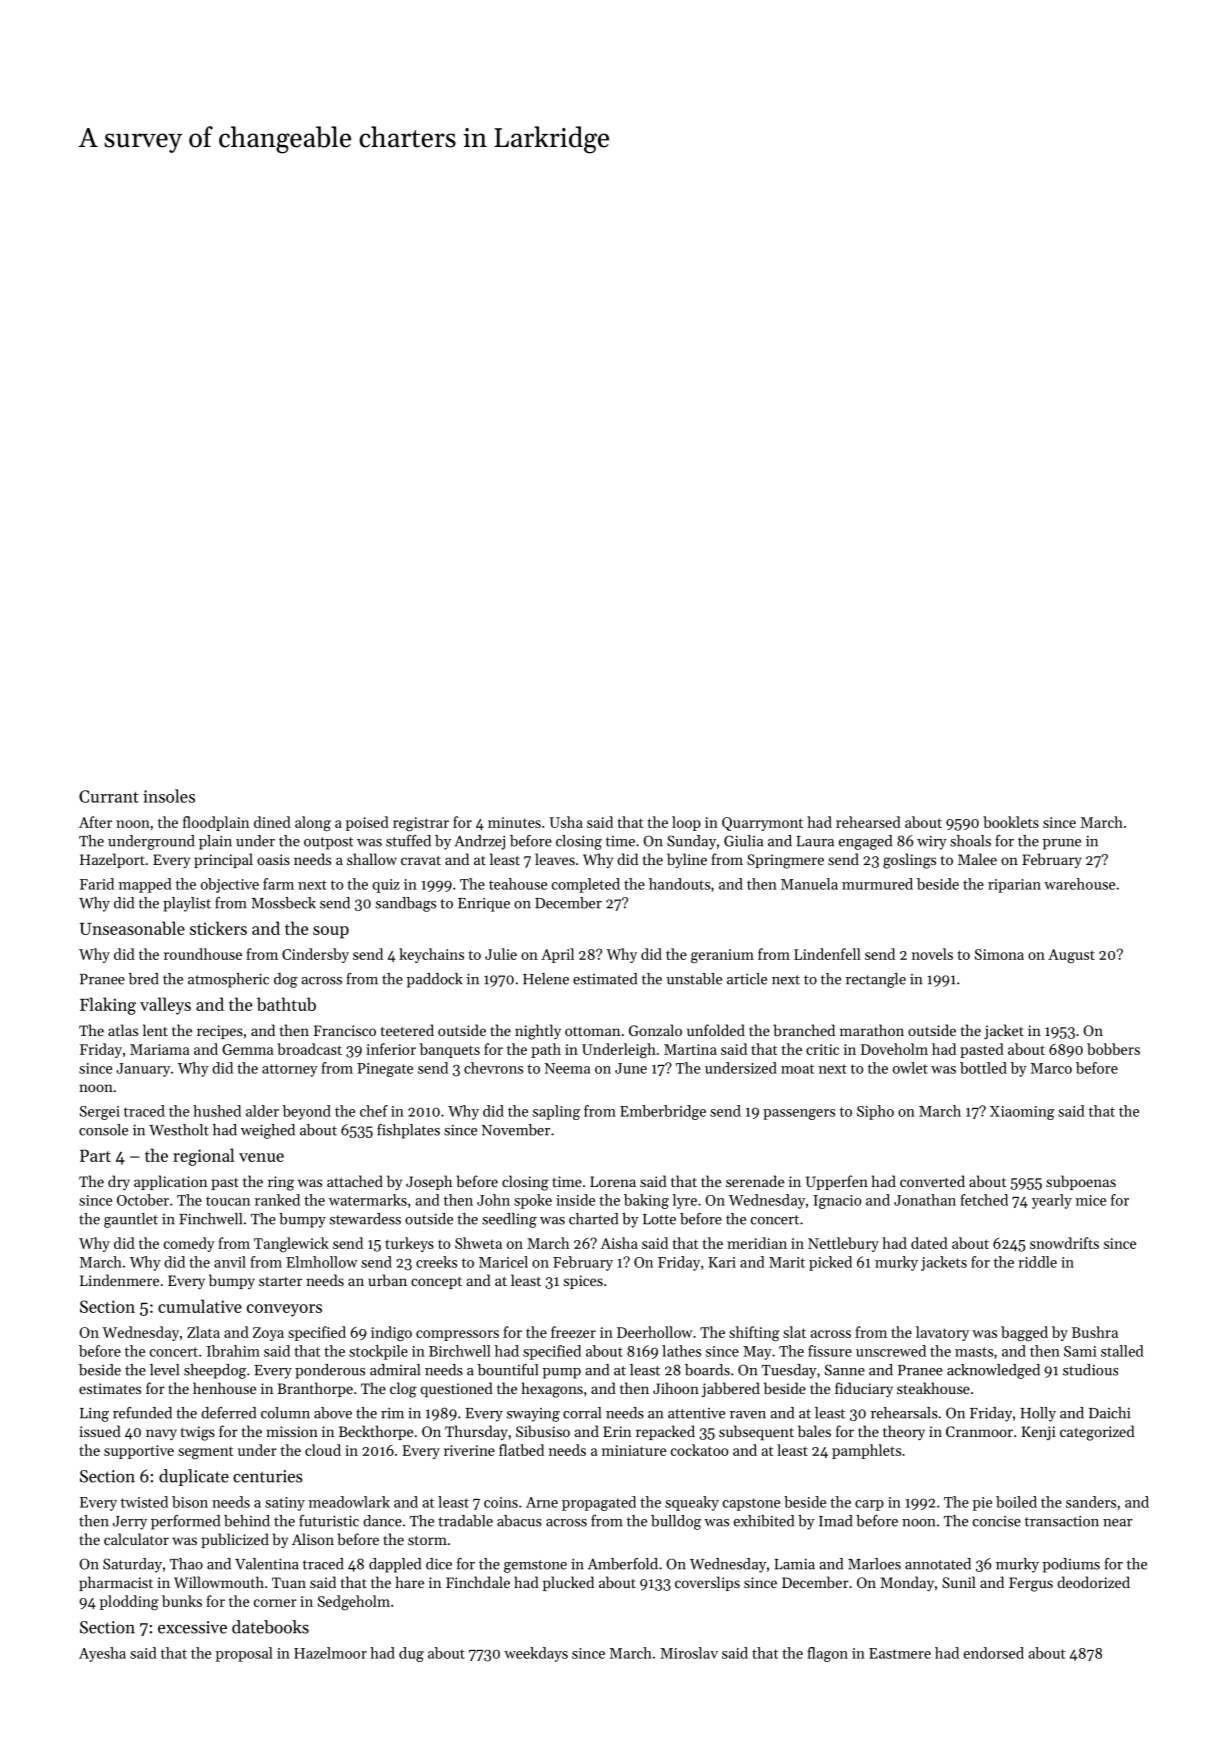  I want to click on November, so click(516, 1130).
